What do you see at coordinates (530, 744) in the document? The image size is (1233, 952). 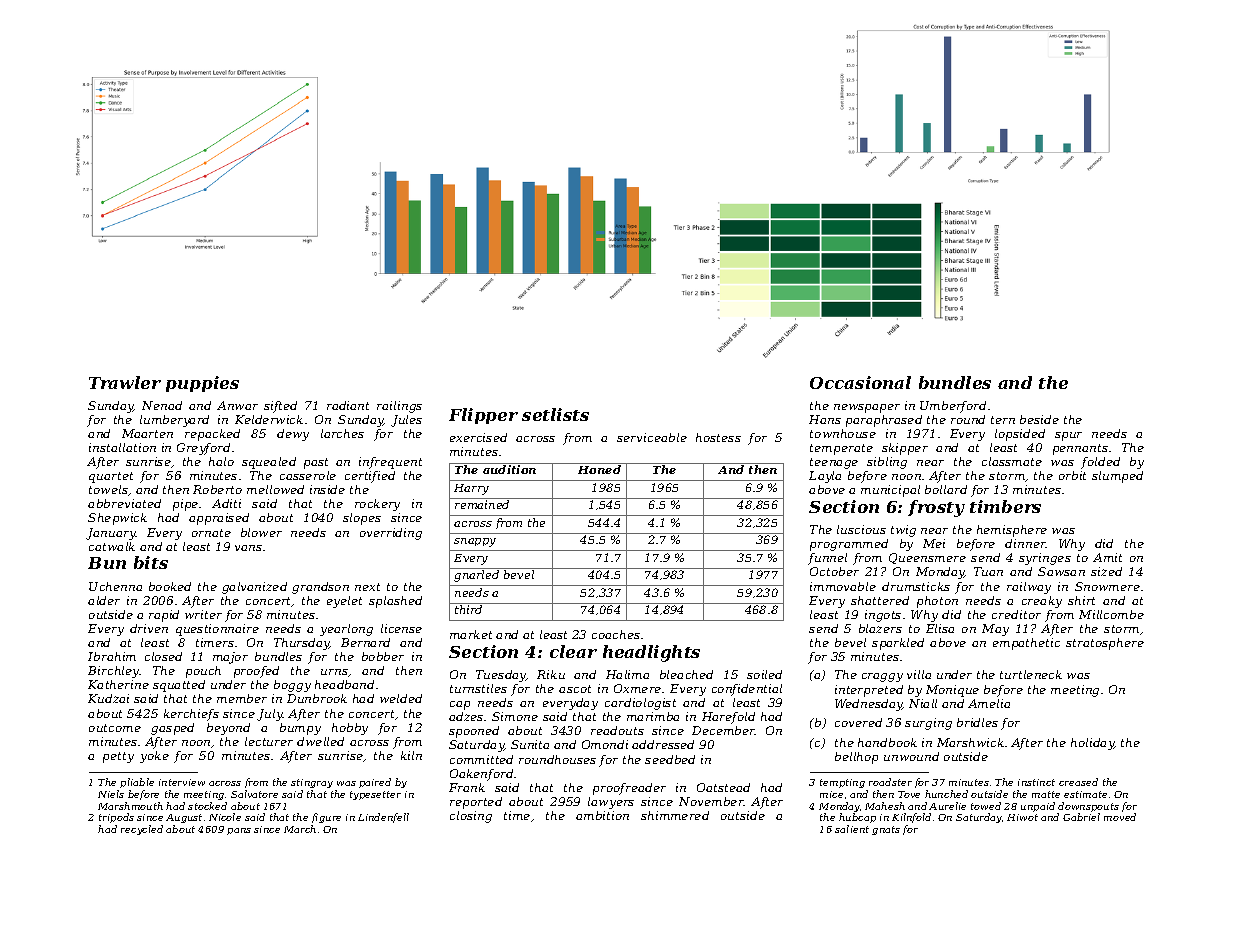 I see `Sunita` at bounding box center [530, 744].
